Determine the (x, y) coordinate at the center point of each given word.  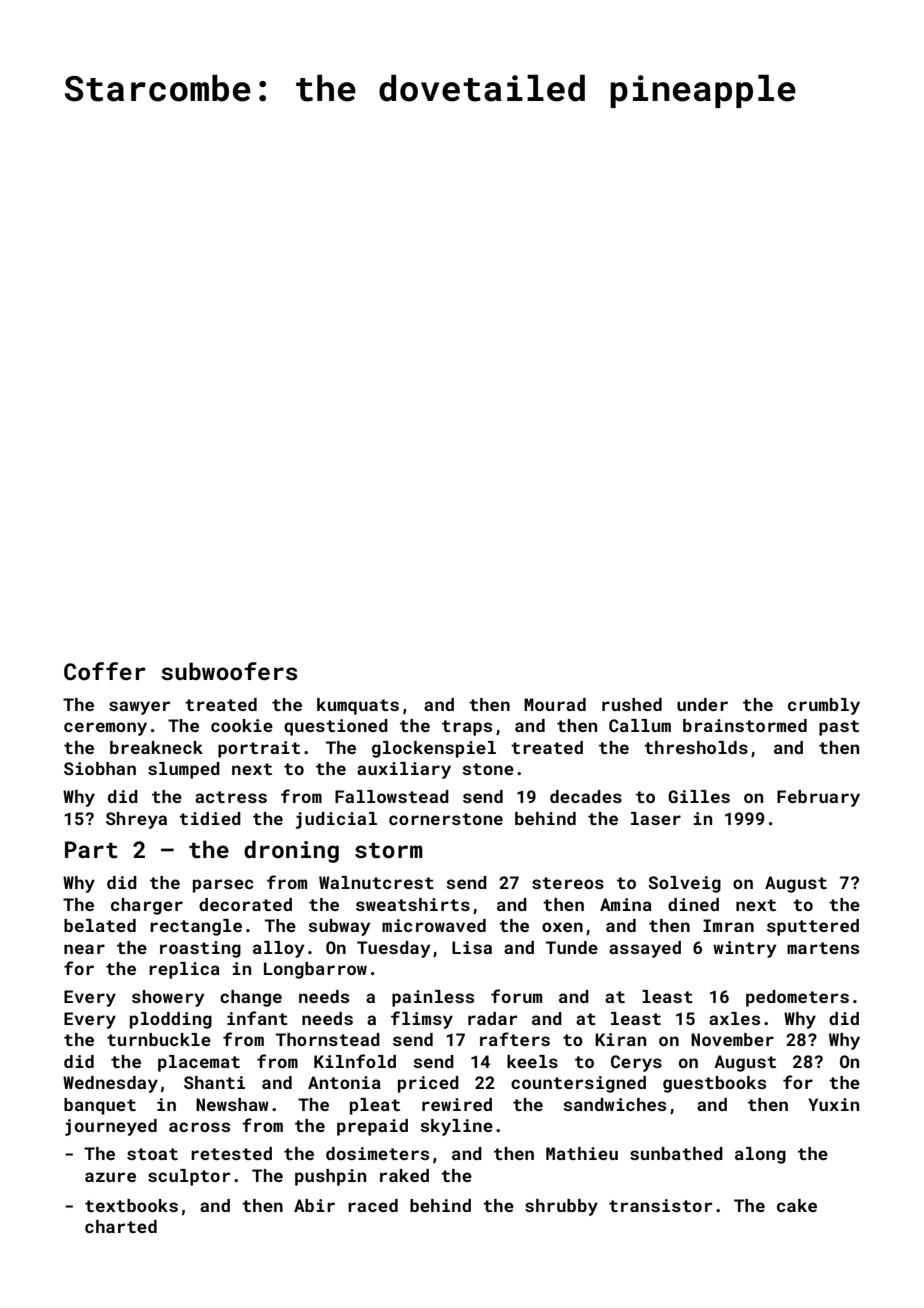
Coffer (105, 671)
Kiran (620, 1039)
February (818, 798)
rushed (632, 704)
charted (121, 1226)
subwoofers (229, 671)
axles (734, 1018)
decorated (245, 904)
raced (373, 1205)
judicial (336, 820)
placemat (199, 1063)
